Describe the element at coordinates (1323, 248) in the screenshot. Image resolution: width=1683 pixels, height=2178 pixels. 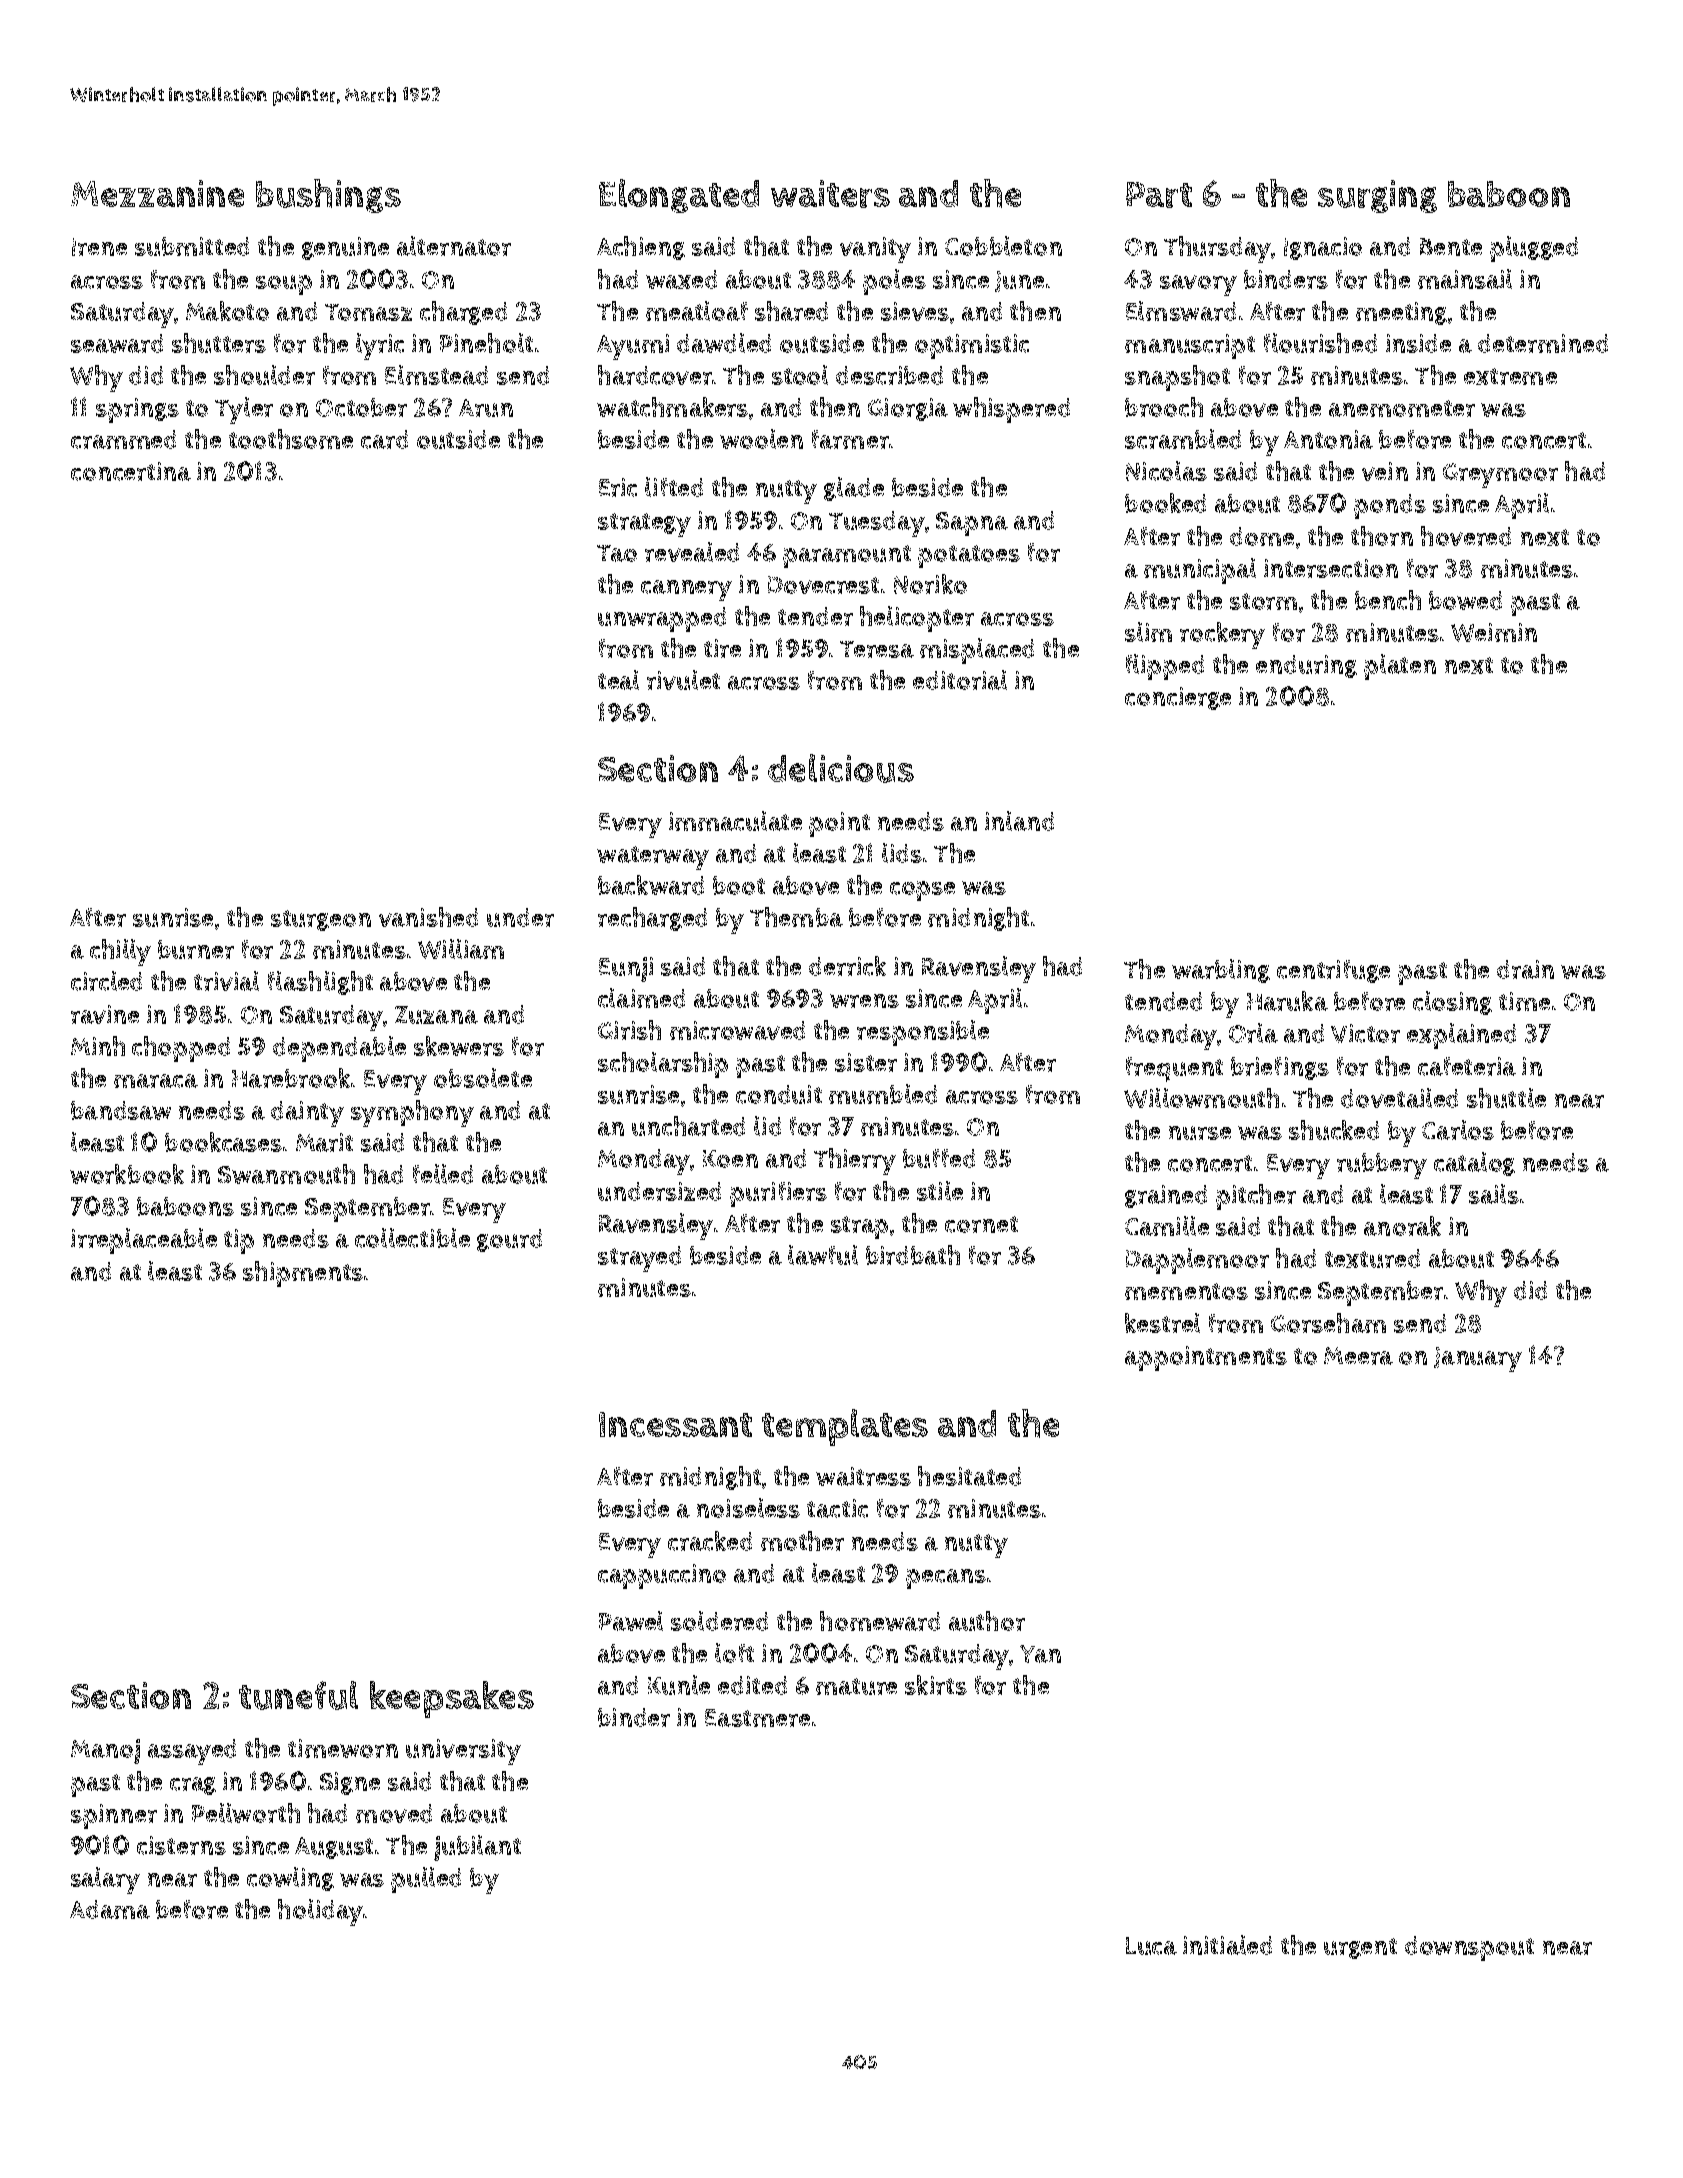
I see `Ignacio` at that location.
